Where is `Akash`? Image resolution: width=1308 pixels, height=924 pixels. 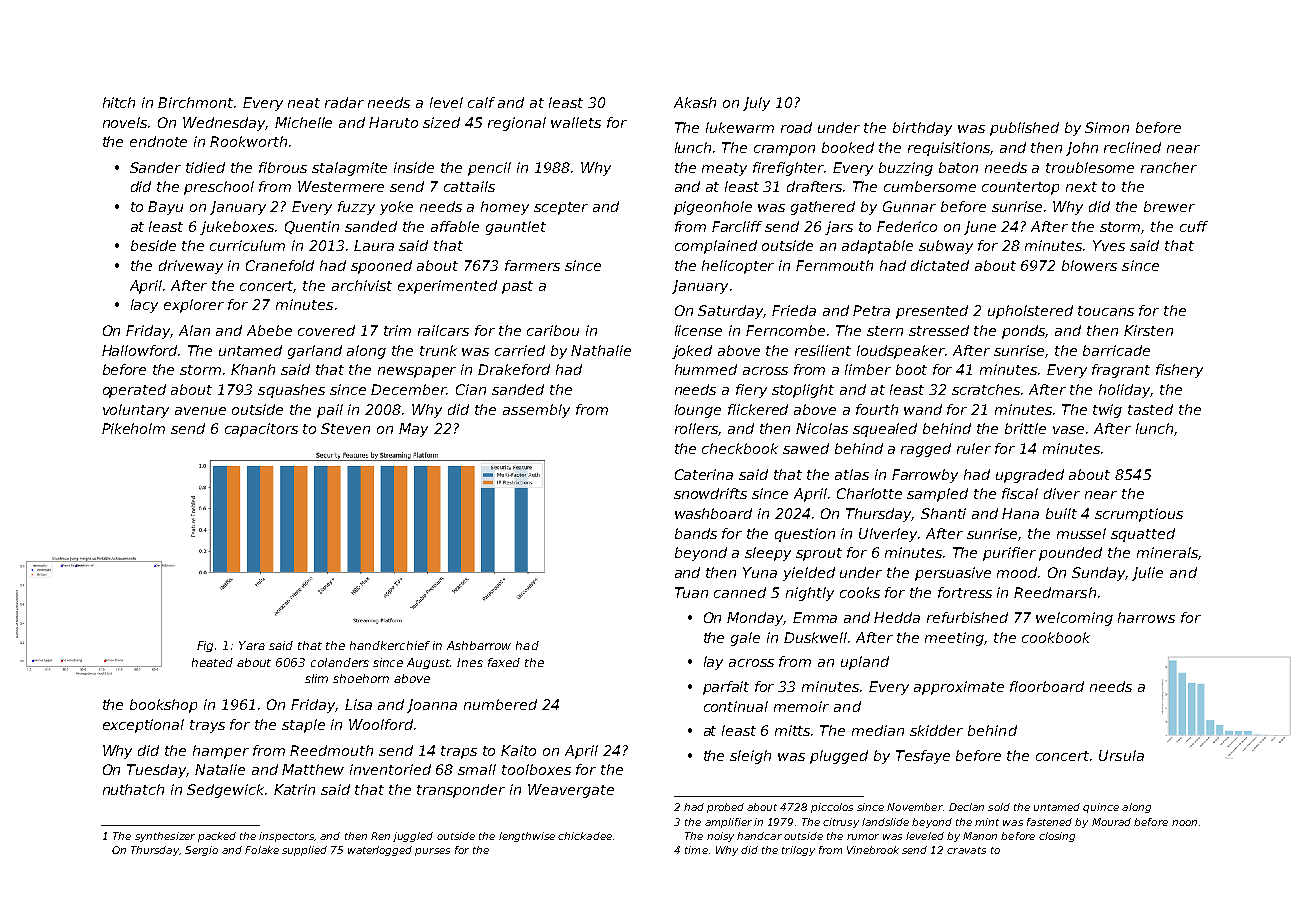 Akash is located at coordinates (695, 102).
